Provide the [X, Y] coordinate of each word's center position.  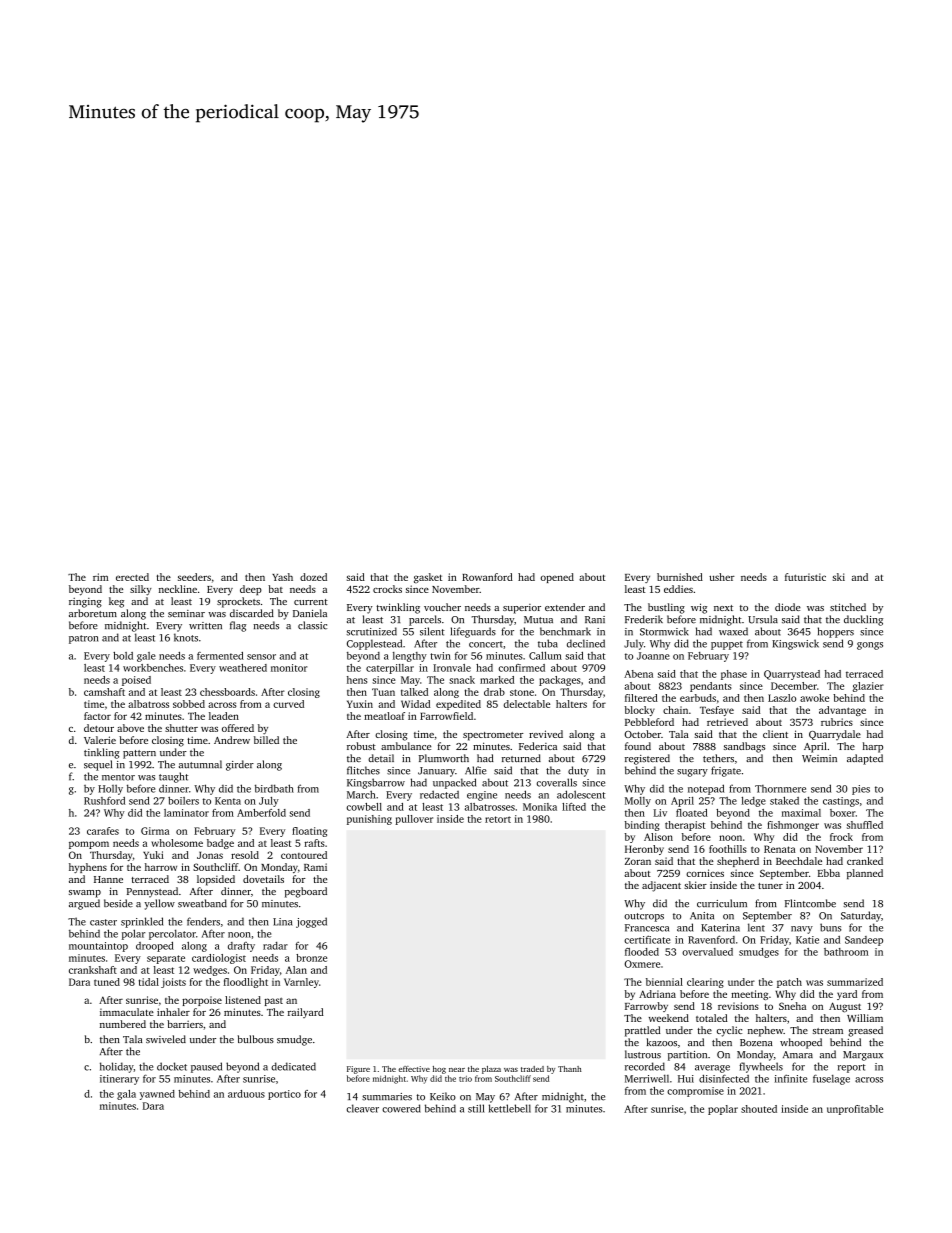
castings [841, 802]
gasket [428, 578]
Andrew [232, 740]
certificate [647, 940]
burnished [680, 577]
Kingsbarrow [376, 783]
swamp [85, 894]
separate [166, 959]
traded [532, 1069]
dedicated [293, 1066]
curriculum [722, 903]
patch [789, 983]
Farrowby [646, 1007]
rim [100, 577]
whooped [801, 1043]
